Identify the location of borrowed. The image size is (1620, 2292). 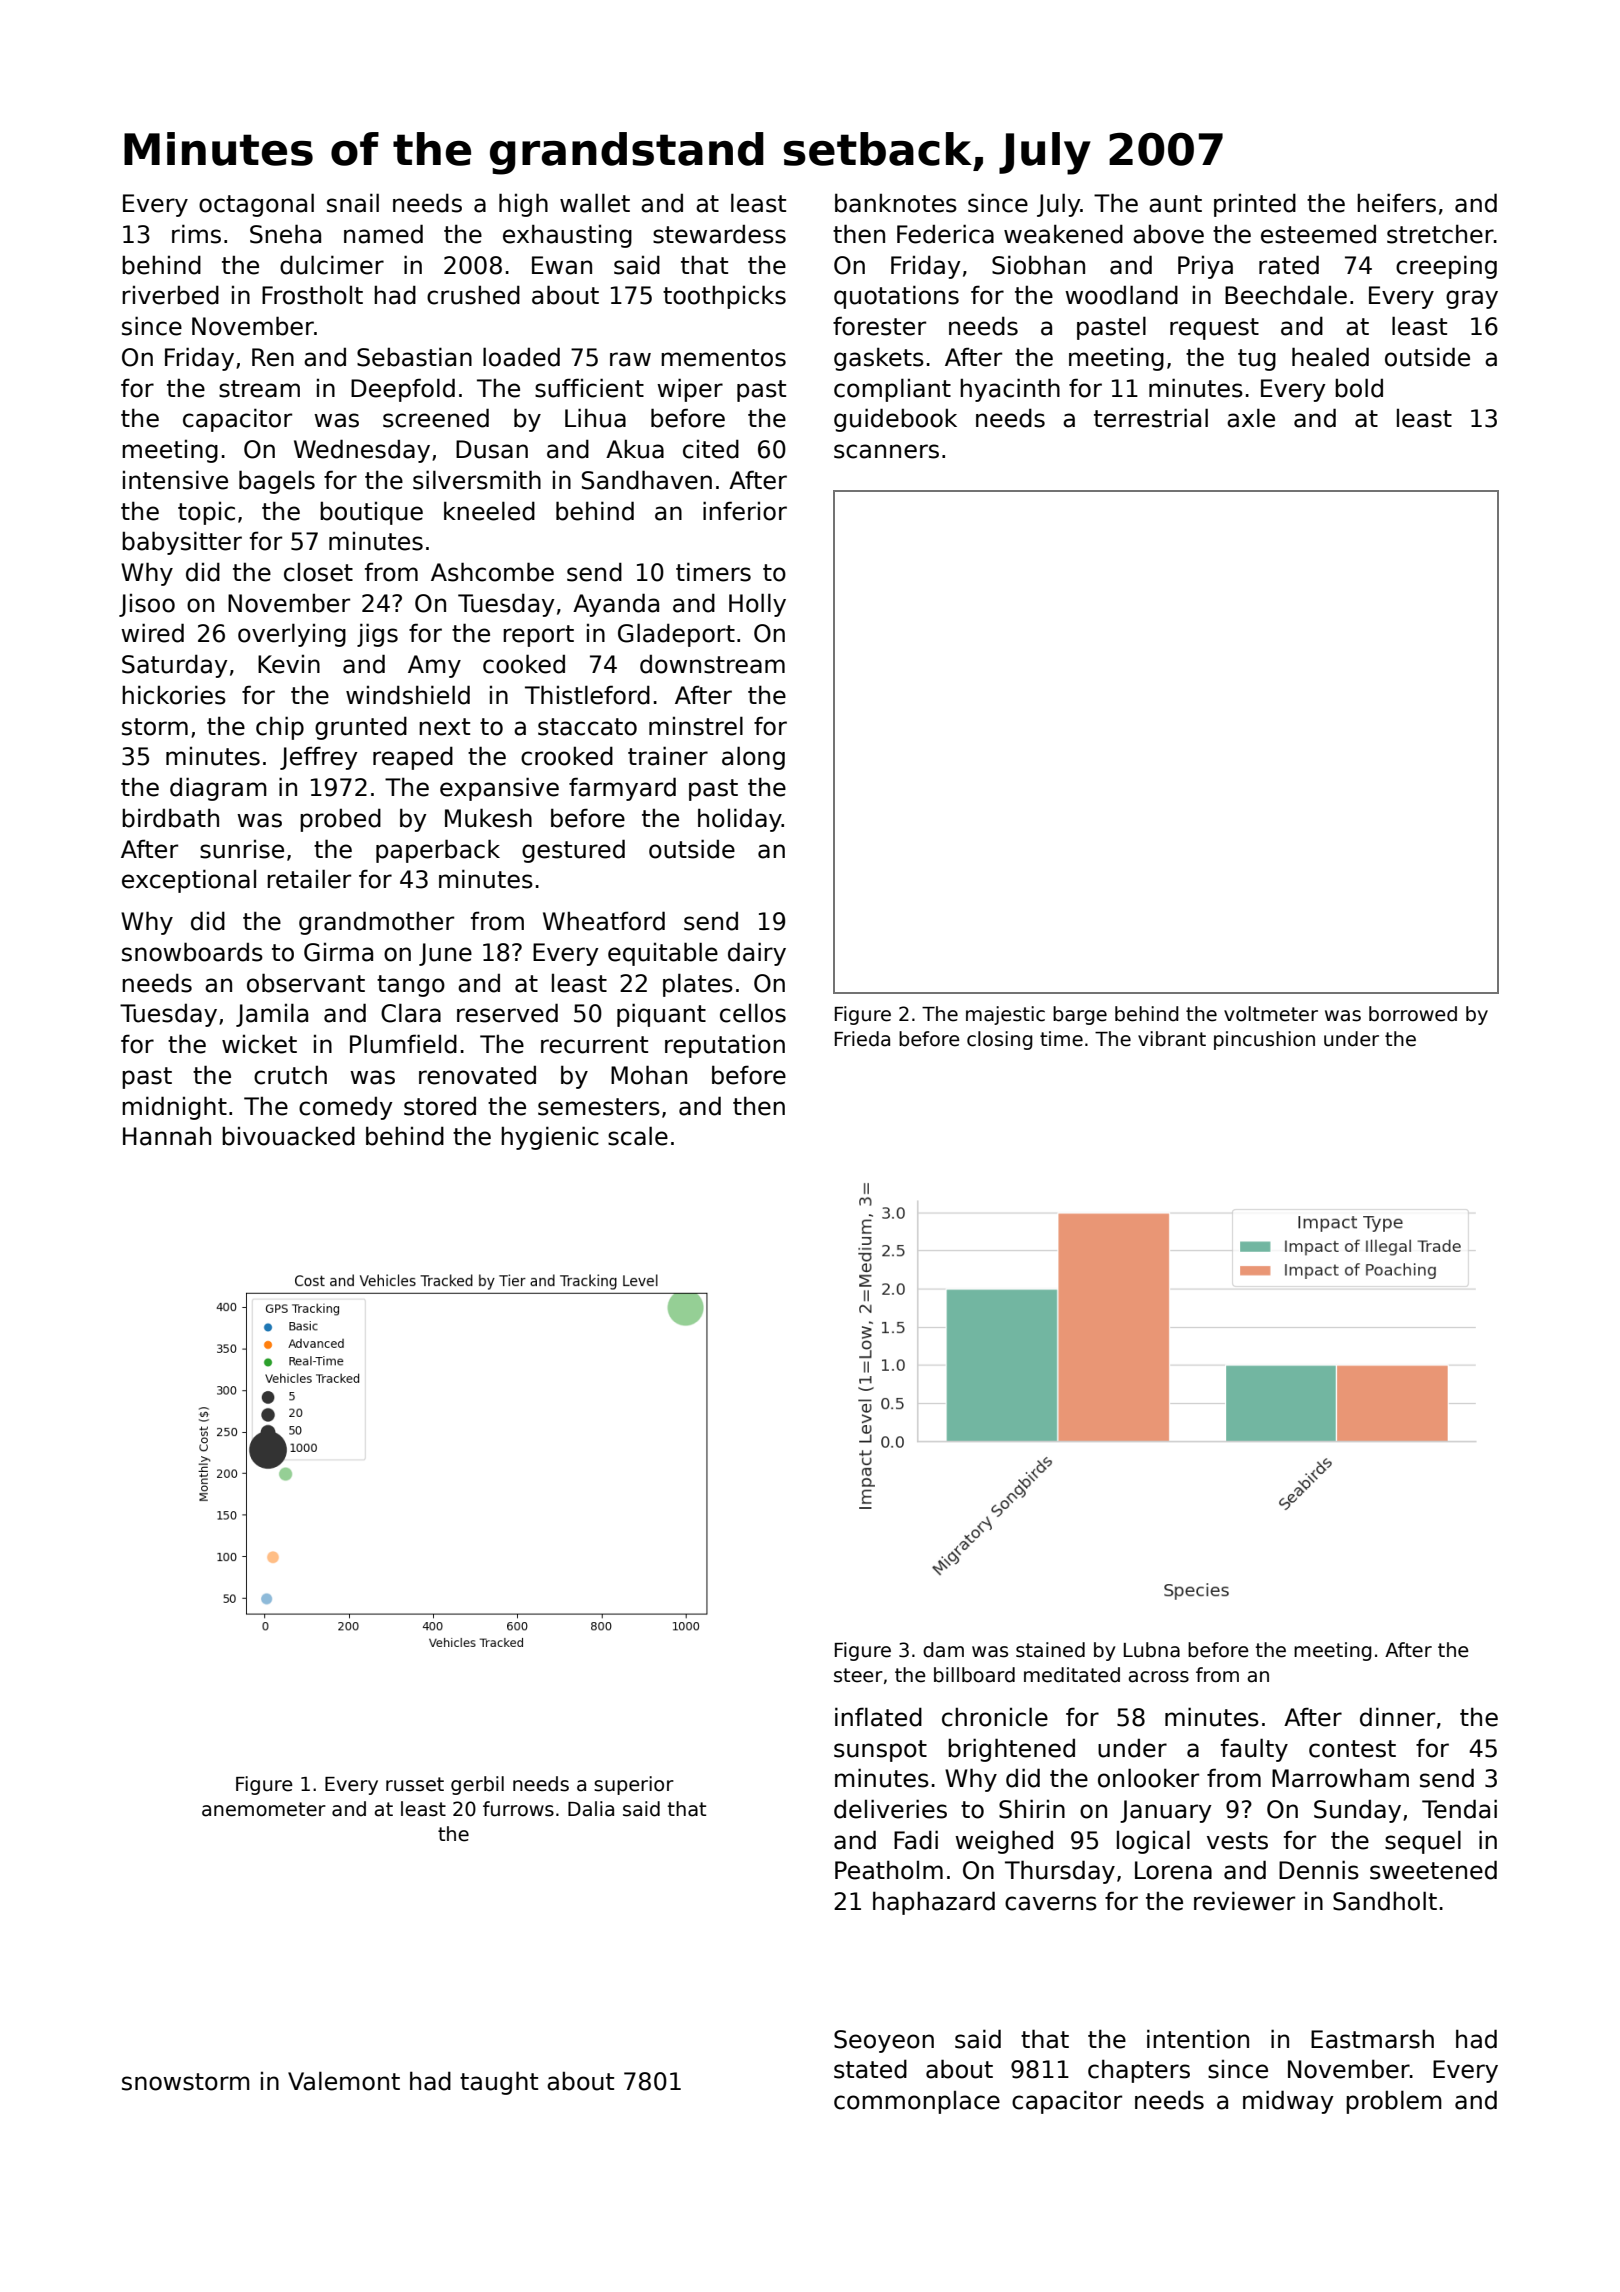
(1413, 1014).
